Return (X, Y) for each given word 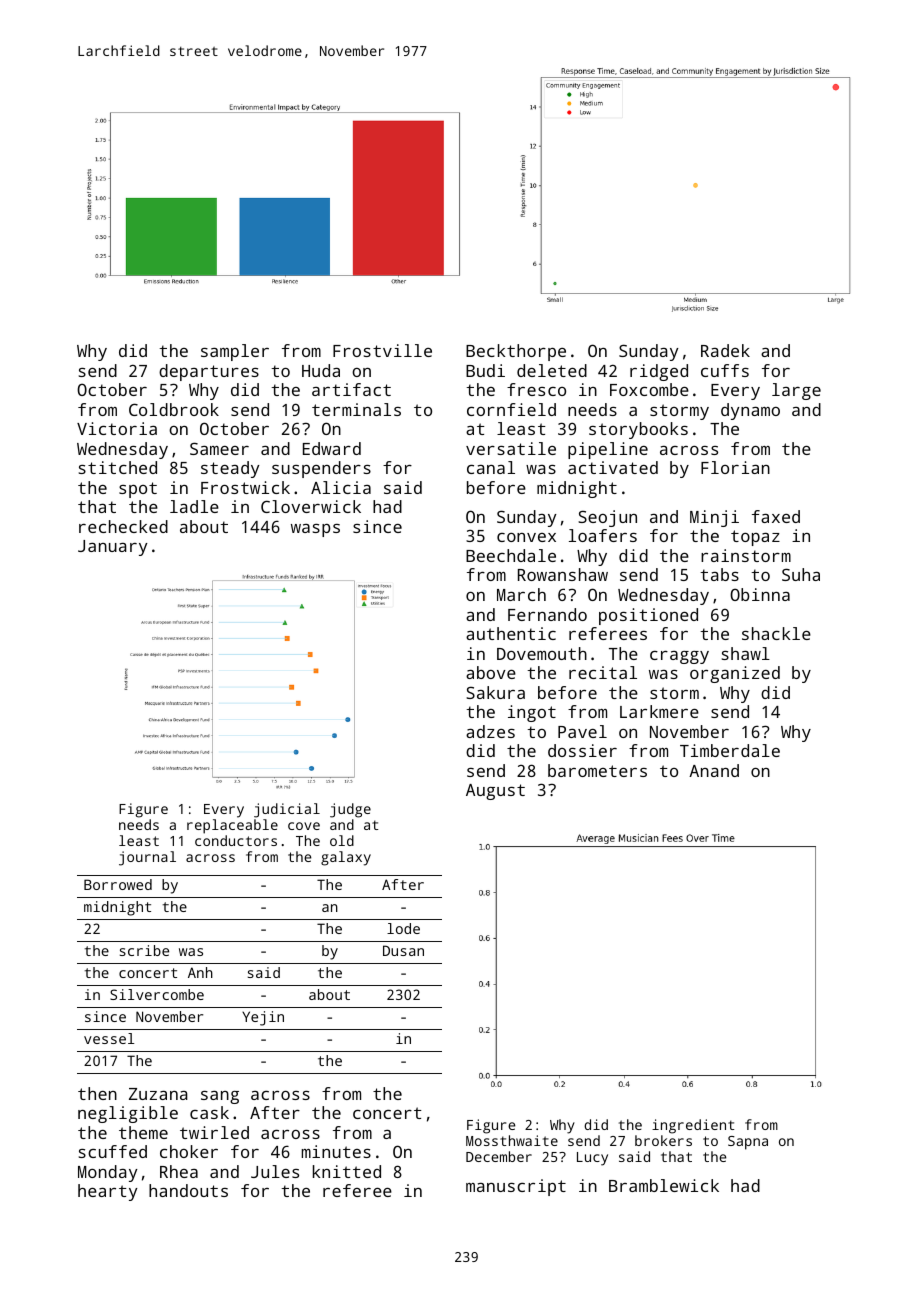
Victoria (117, 428)
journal (147, 858)
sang (220, 1097)
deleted (552, 370)
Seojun (607, 518)
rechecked (123, 526)
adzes (490, 731)
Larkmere (659, 711)
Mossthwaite (512, 1140)
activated (613, 467)
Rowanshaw (563, 574)
